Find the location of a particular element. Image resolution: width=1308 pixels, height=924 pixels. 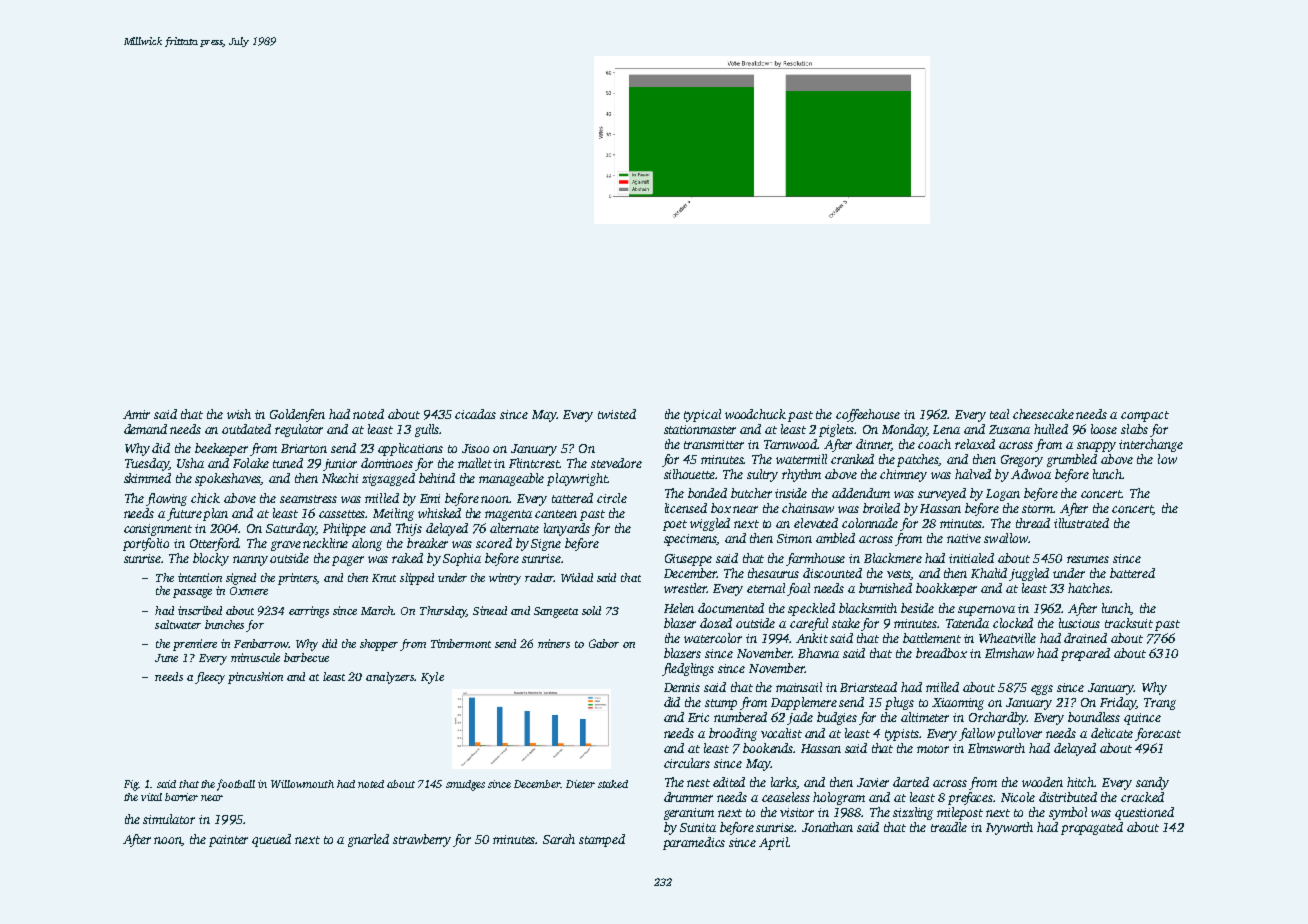

propagated is located at coordinates (1092, 828).
